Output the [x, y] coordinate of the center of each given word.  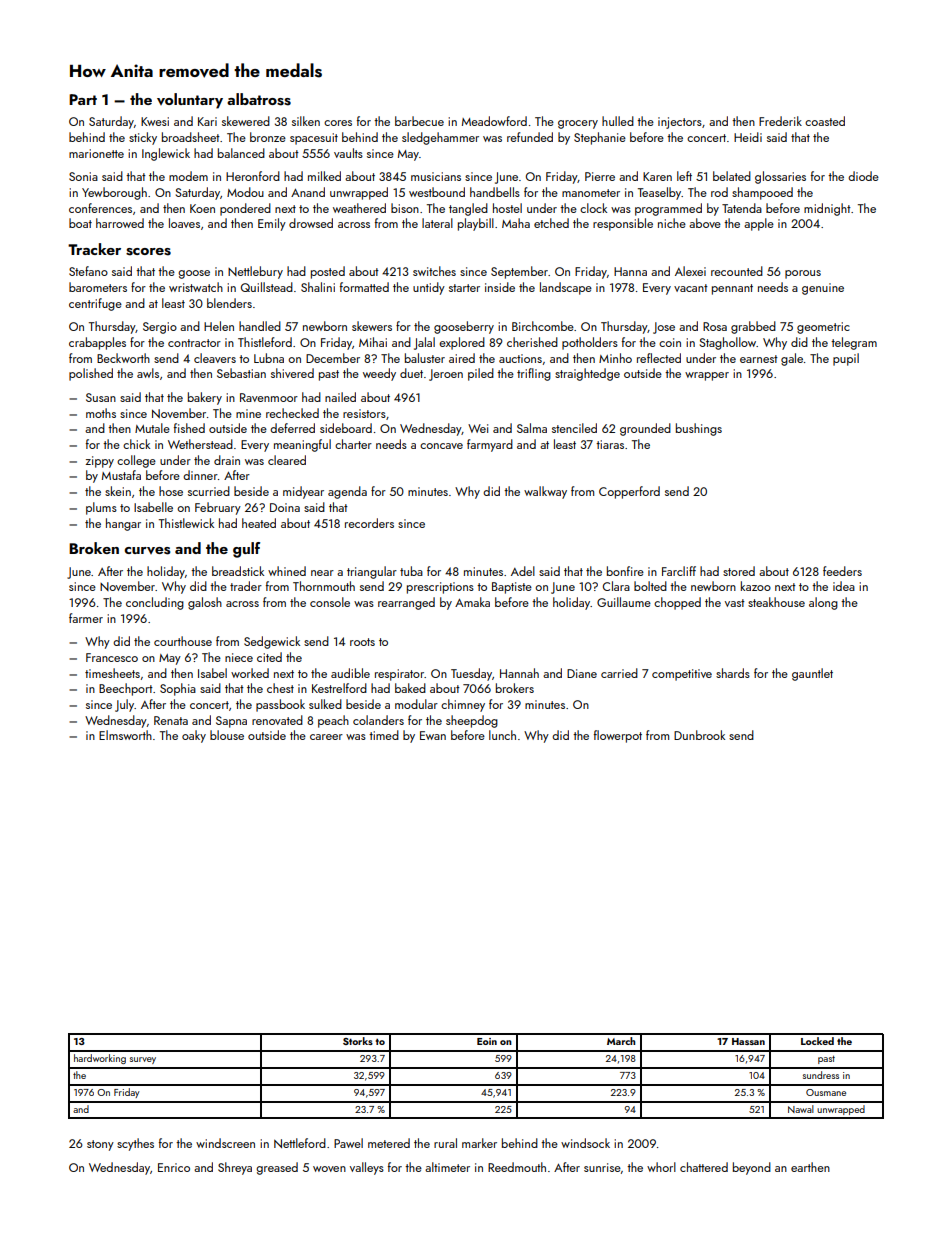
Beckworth [123, 358]
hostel [507, 208]
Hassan [748, 1041]
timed [384, 735]
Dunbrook [699, 735]
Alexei [690, 271]
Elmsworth [125, 735]
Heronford [253, 176]
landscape [566, 288]
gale [792, 359]
